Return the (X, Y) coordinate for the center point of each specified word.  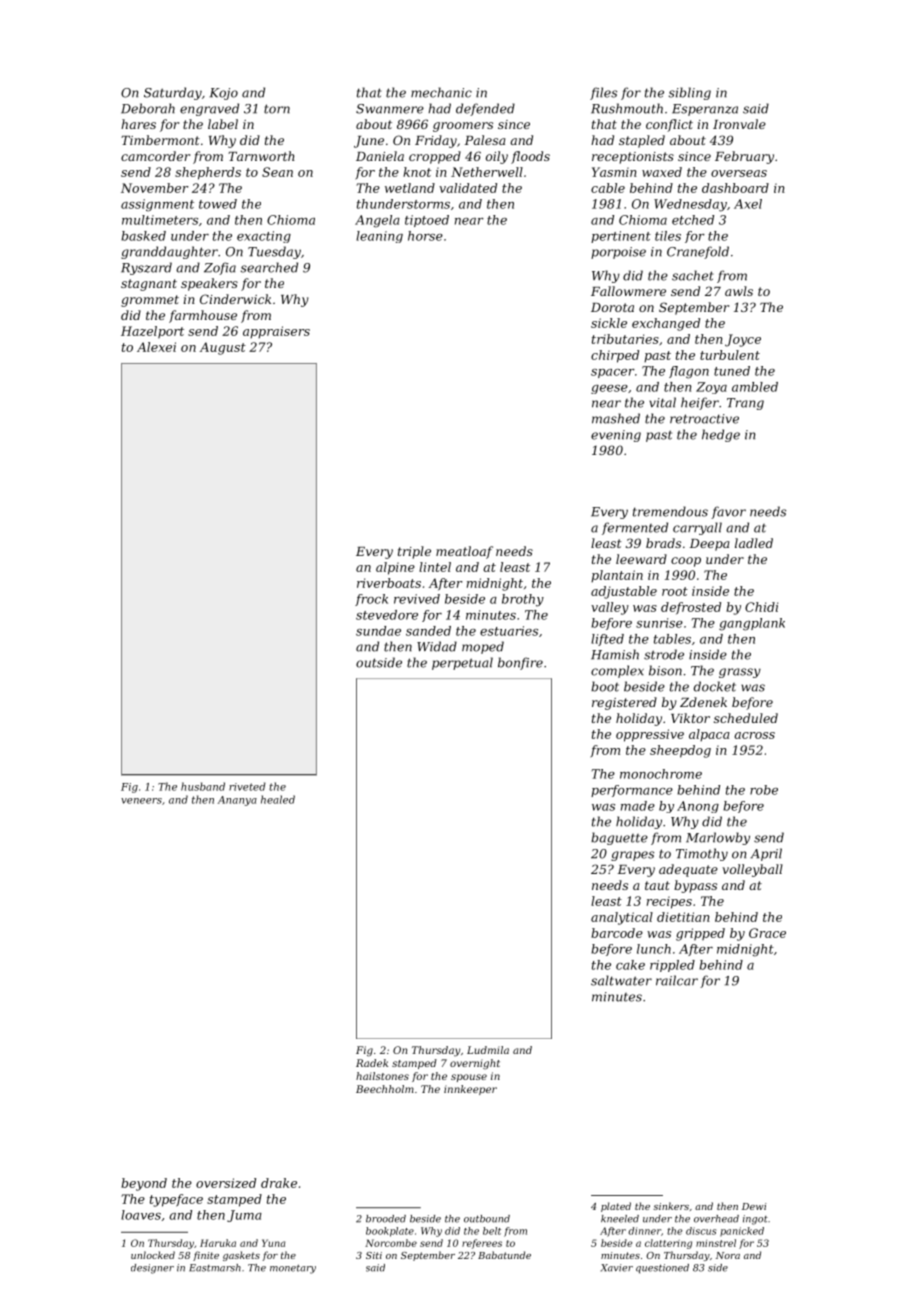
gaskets (241, 1256)
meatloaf (464, 552)
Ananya (237, 801)
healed (278, 799)
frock (371, 600)
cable (608, 188)
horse (425, 236)
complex (617, 671)
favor (728, 512)
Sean (277, 172)
